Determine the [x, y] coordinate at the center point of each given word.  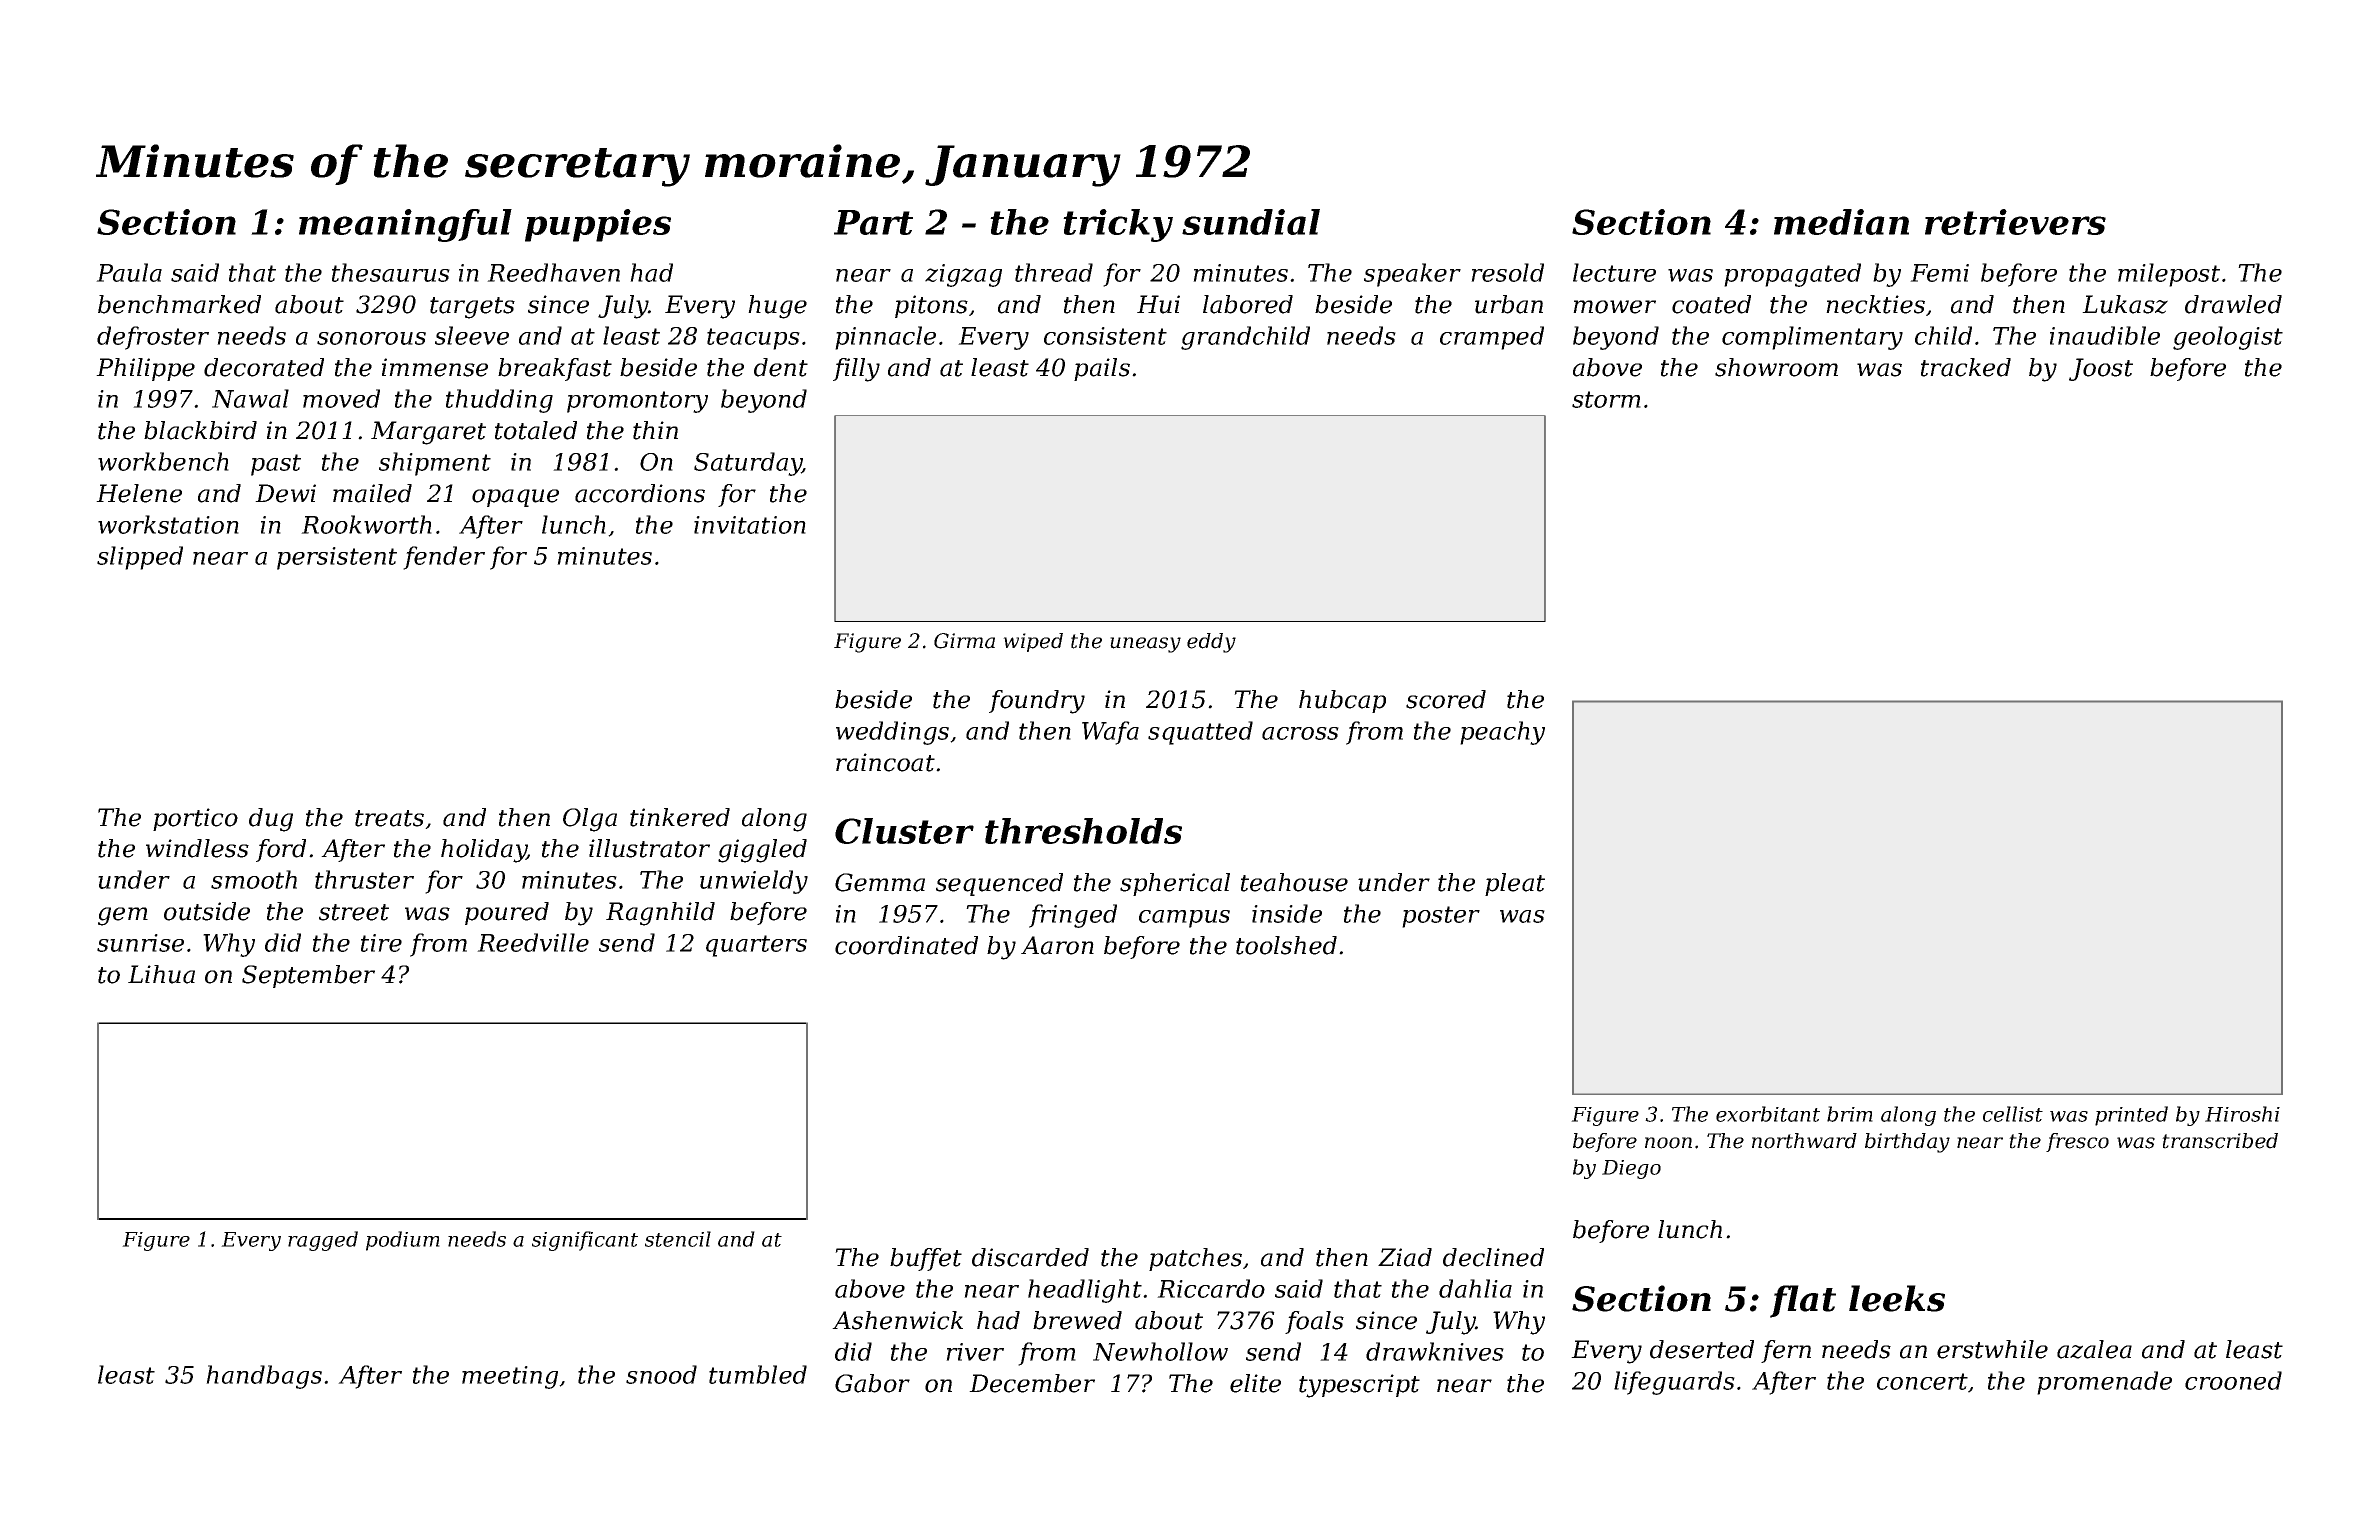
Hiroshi [2242, 1114]
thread [1054, 272]
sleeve [472, 335]
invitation [750, 525]
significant [585, 1241]
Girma [964, 641]
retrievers [2015, 222]
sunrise [140, 943]
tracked [1966, 367]
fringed [1073, 916]
